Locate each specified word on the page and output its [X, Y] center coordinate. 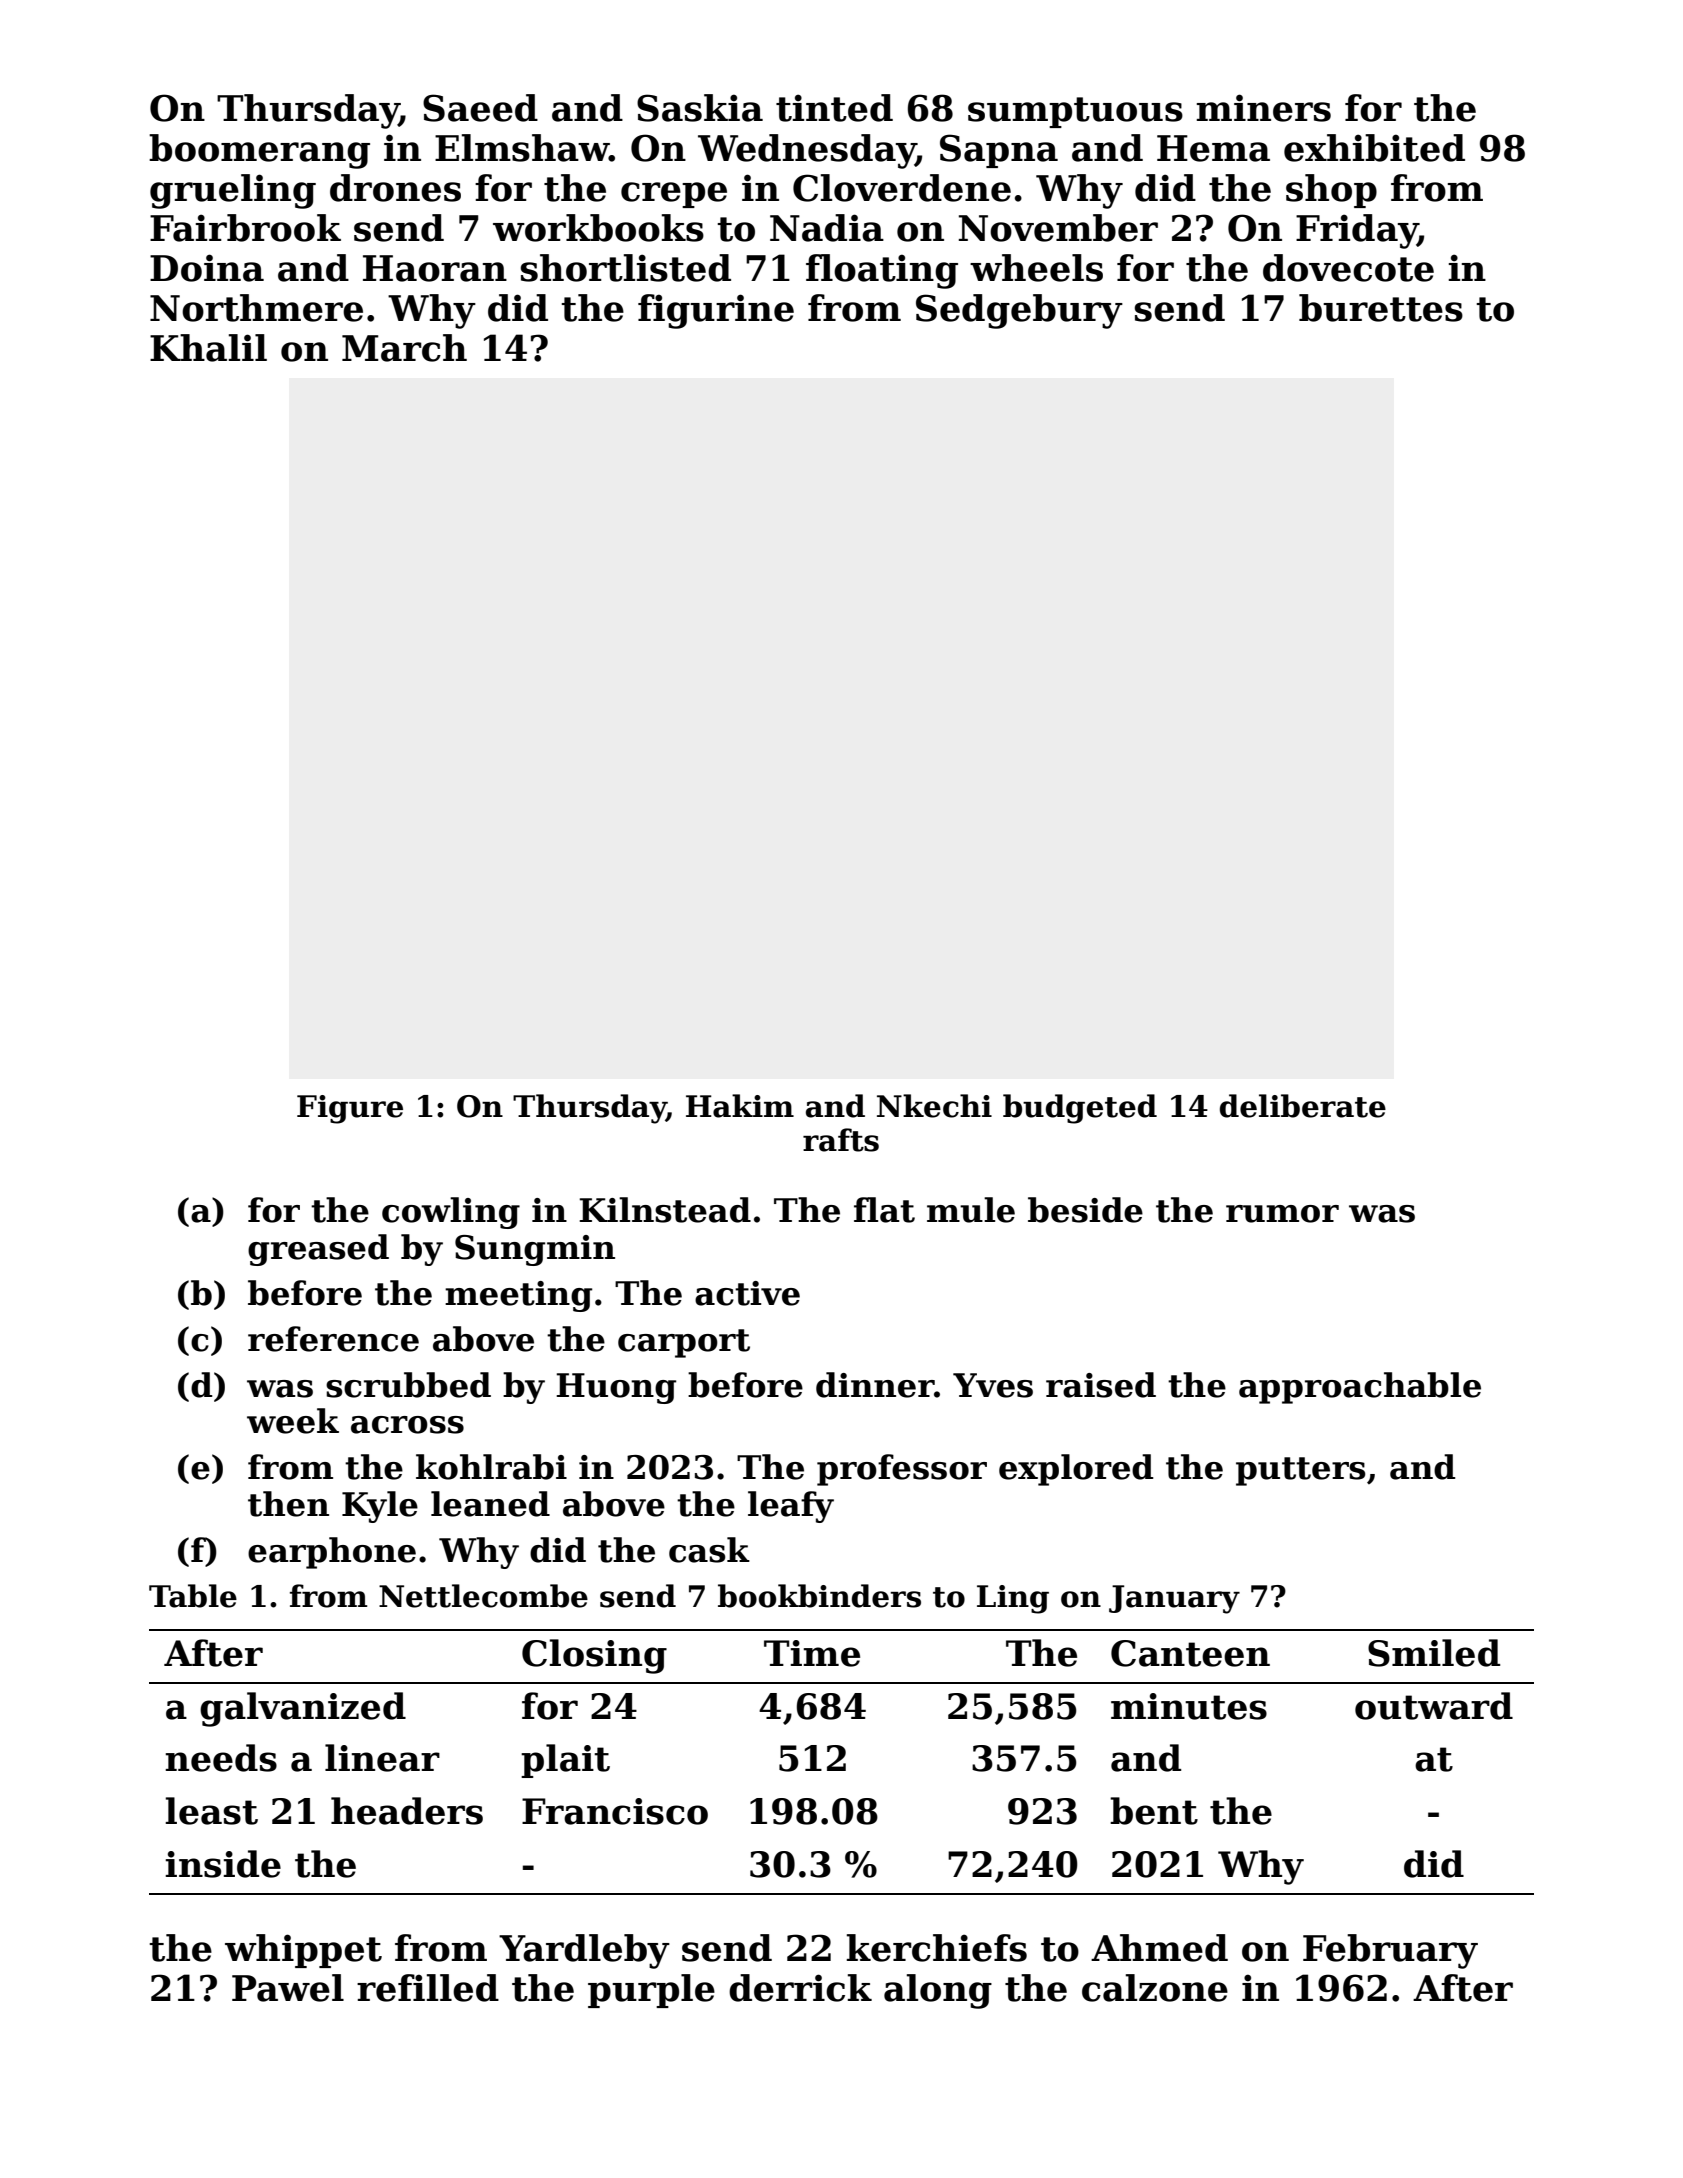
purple [651, 1991]
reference [333, 1339]
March [404, 348]
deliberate [1303, 1106]
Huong [616, 1388]
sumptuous [1075, 112]
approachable [1360, 1388]
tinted [834, 108]
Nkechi [934, 1106]
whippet [303, 1951]
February [1390, 1951]
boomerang [259, 151]
